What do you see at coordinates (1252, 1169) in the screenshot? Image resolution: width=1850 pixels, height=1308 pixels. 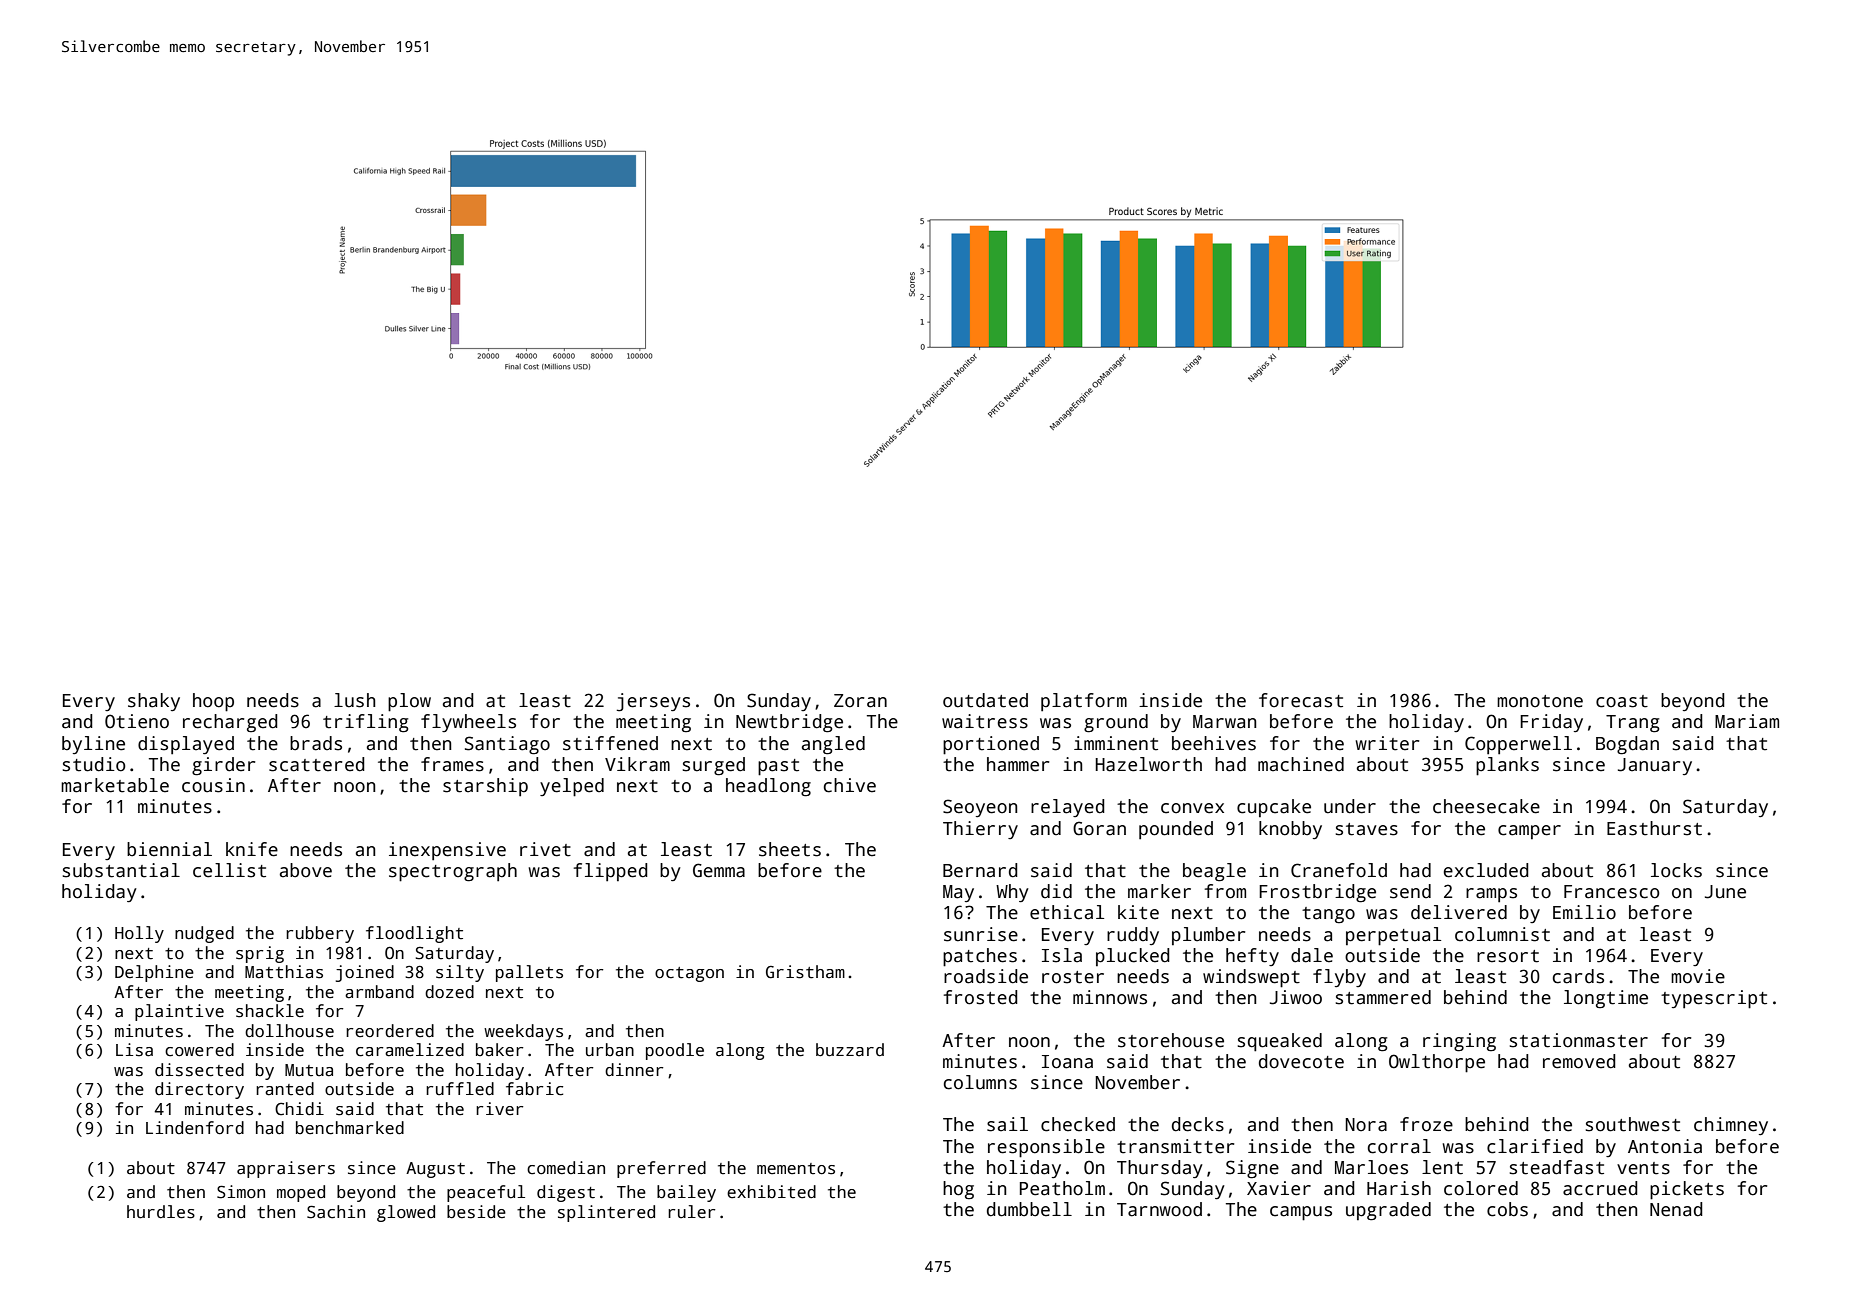 I see `Signe` at bounding box center [1252, 1169].
